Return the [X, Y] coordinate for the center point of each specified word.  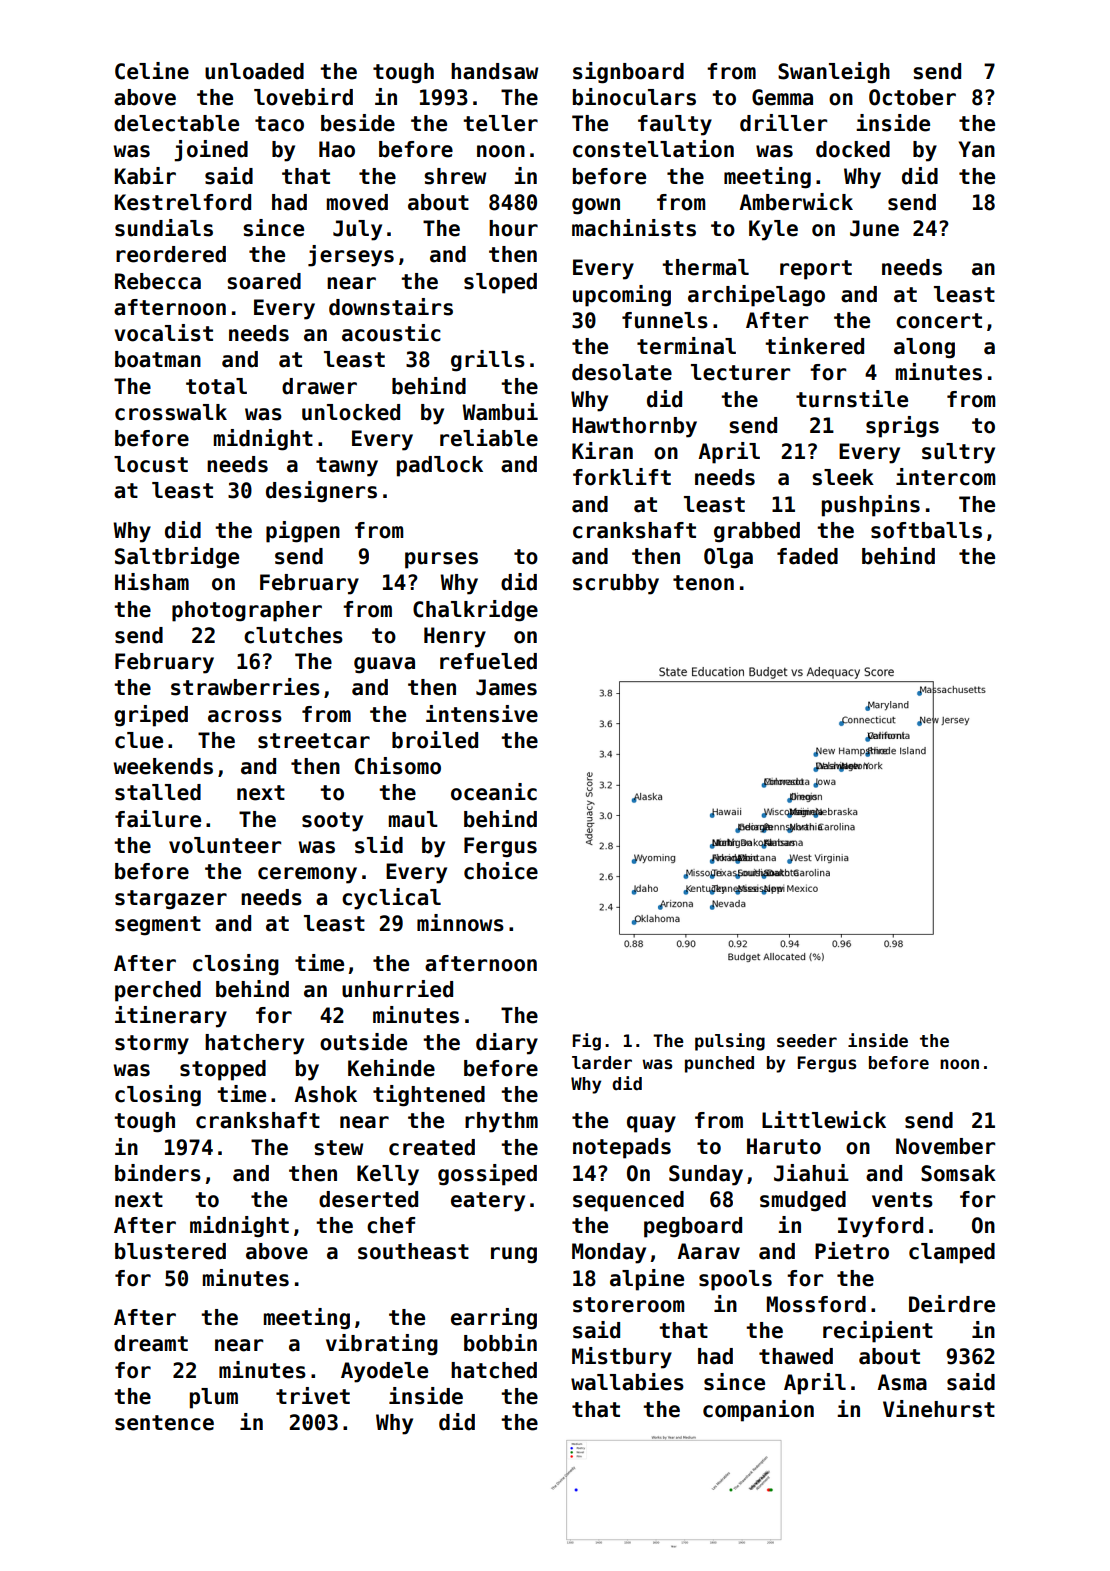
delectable [176, 123]
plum [214, 1398]
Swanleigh [834, 73]
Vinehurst [939, 1409]
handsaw [494, 71]
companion [758, 1411]
